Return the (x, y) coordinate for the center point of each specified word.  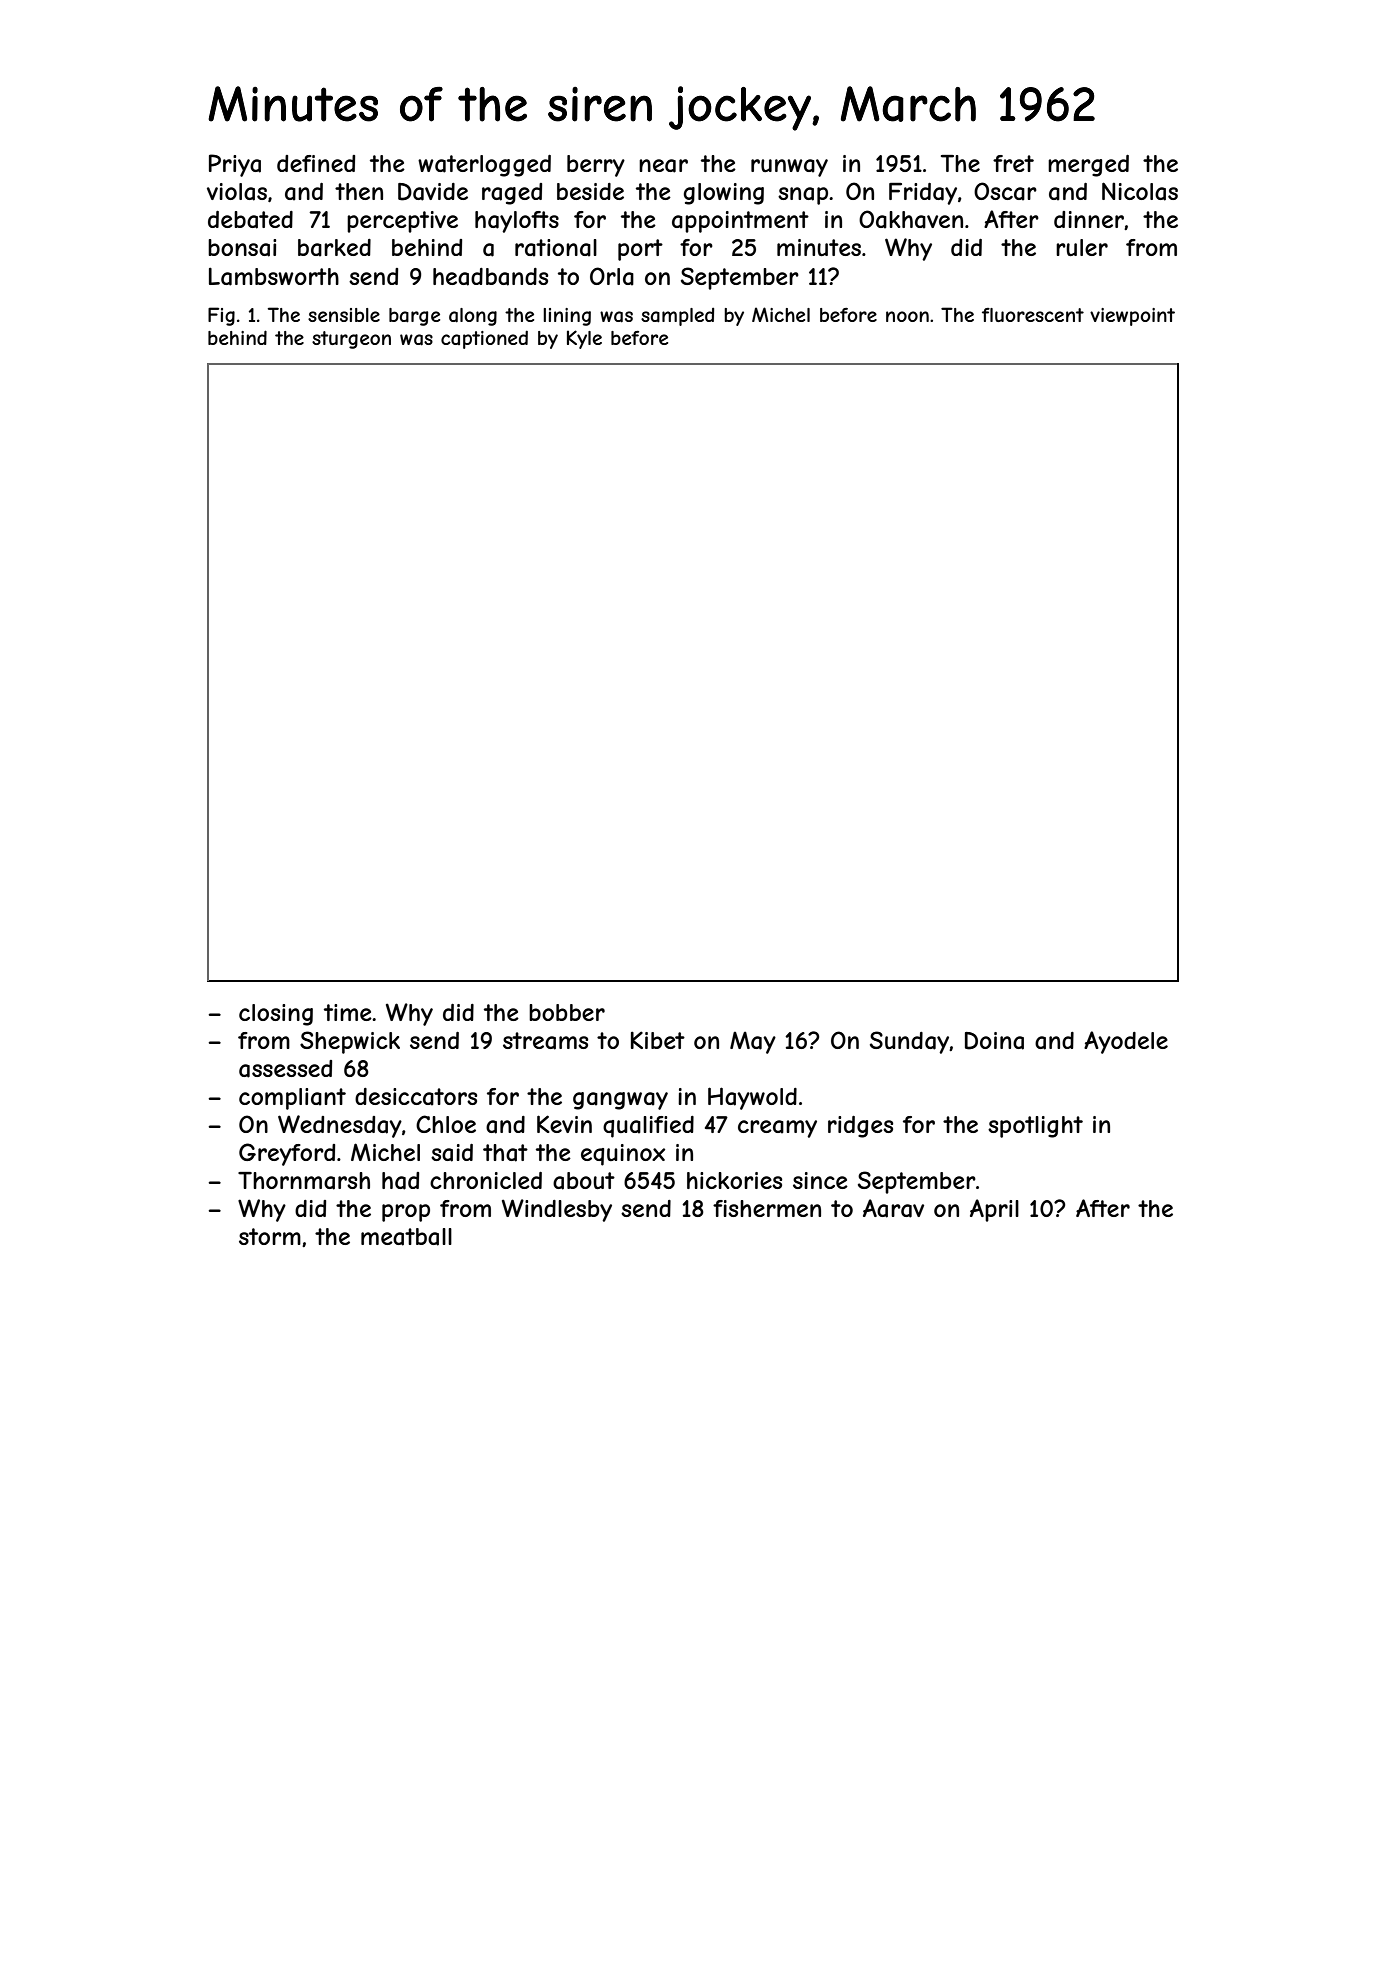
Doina (994, 1041)
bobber (567, 1012)
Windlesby (557, 1210)
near (663, 166)
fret (1013, 163)
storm (270, 1236)
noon (907, 316)
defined (316, 163)
